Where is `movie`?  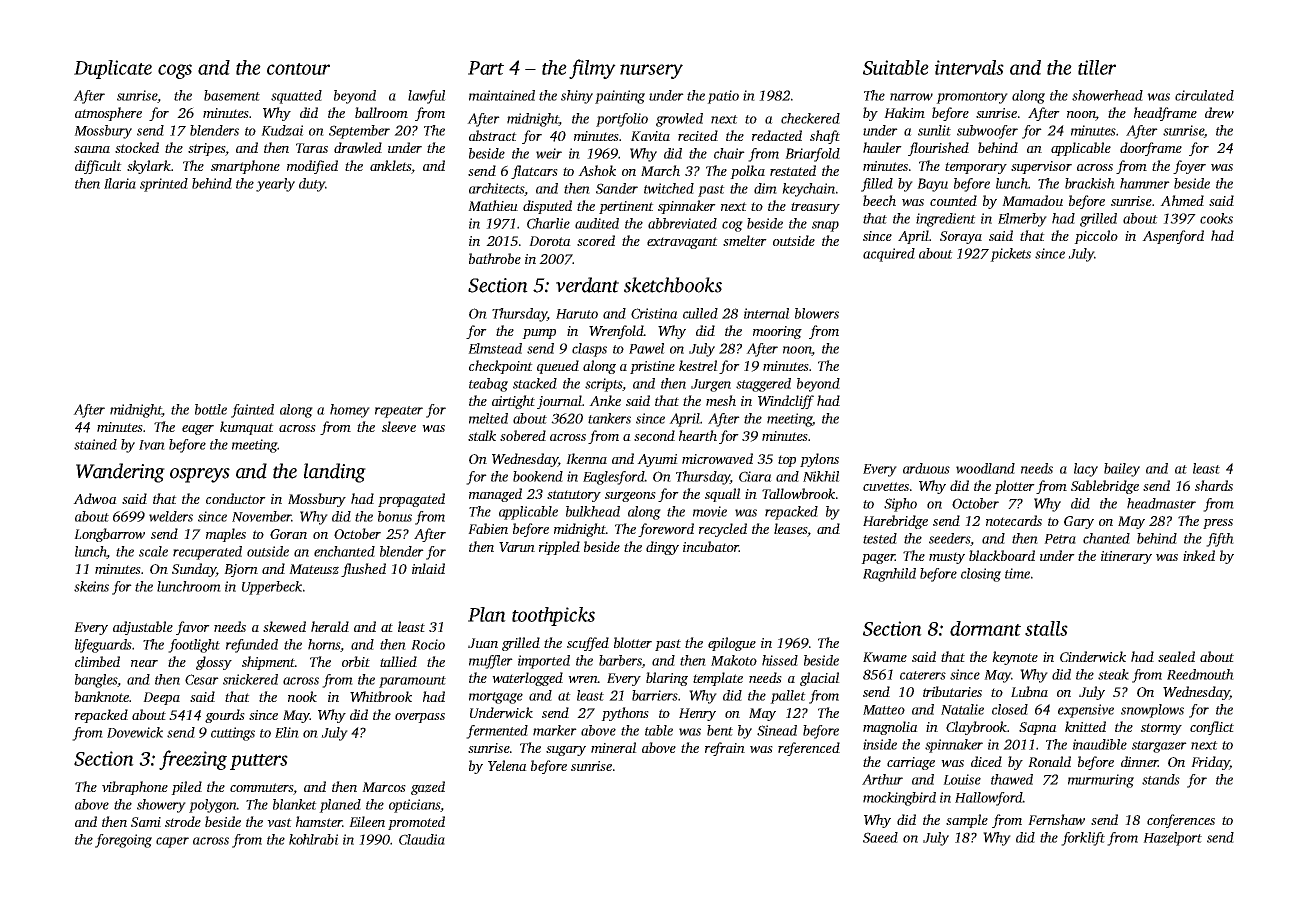
movie is located at coordinates (710, 511).
